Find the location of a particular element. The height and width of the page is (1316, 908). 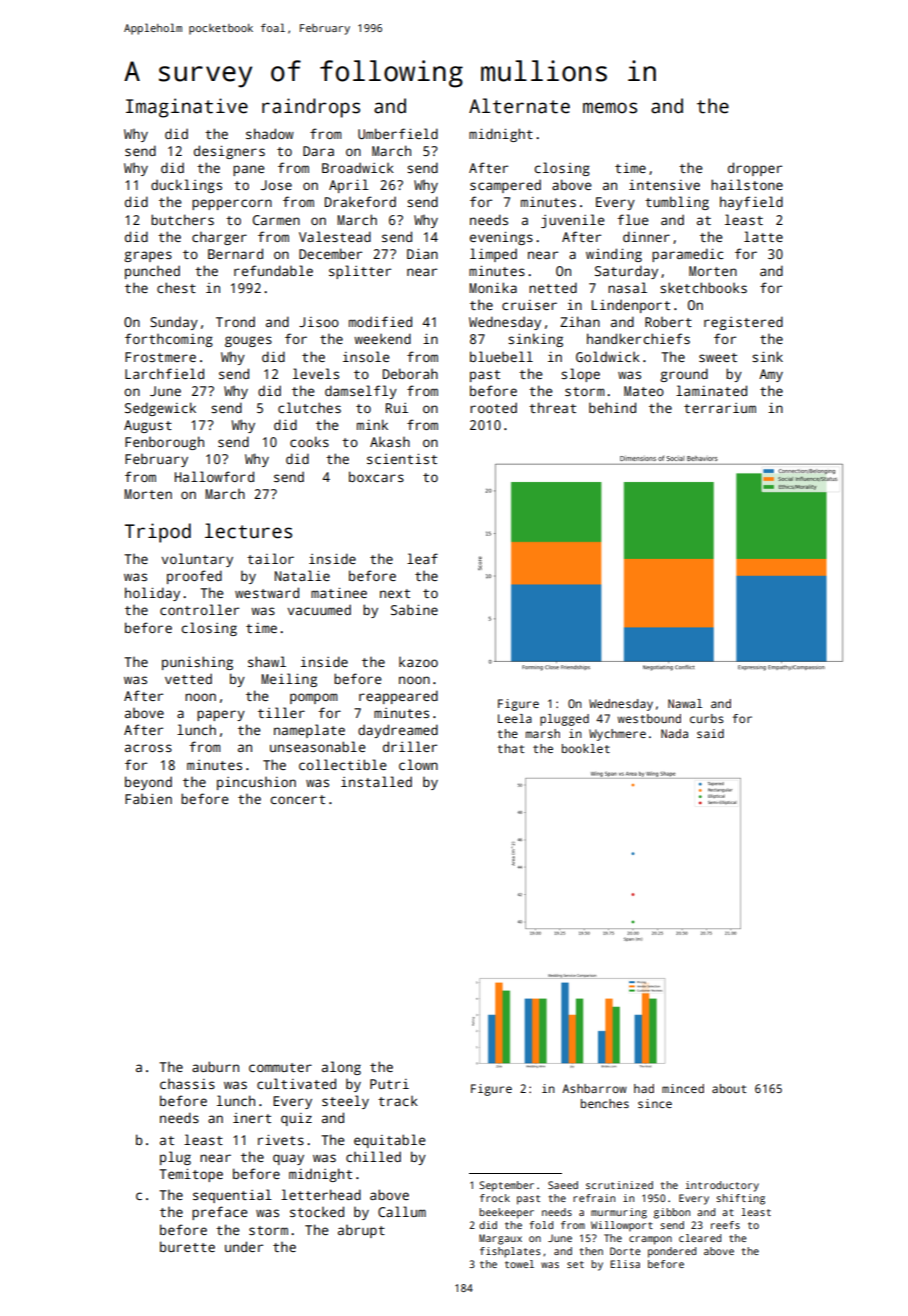

tailor is located at coordinates (270, 558).
